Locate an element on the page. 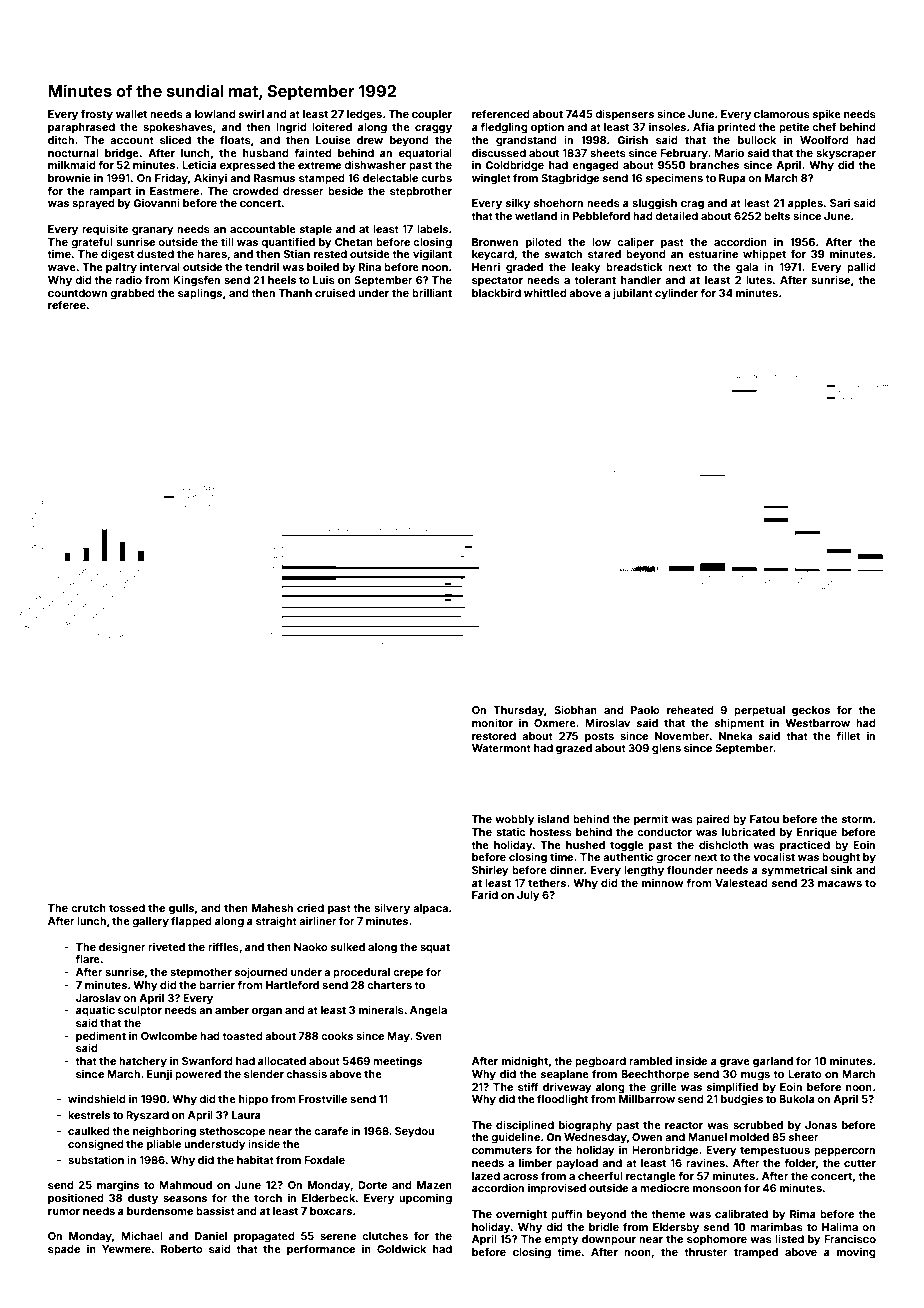 This document has height=1308, width=924. referee is located at coordinates (67, 304).
